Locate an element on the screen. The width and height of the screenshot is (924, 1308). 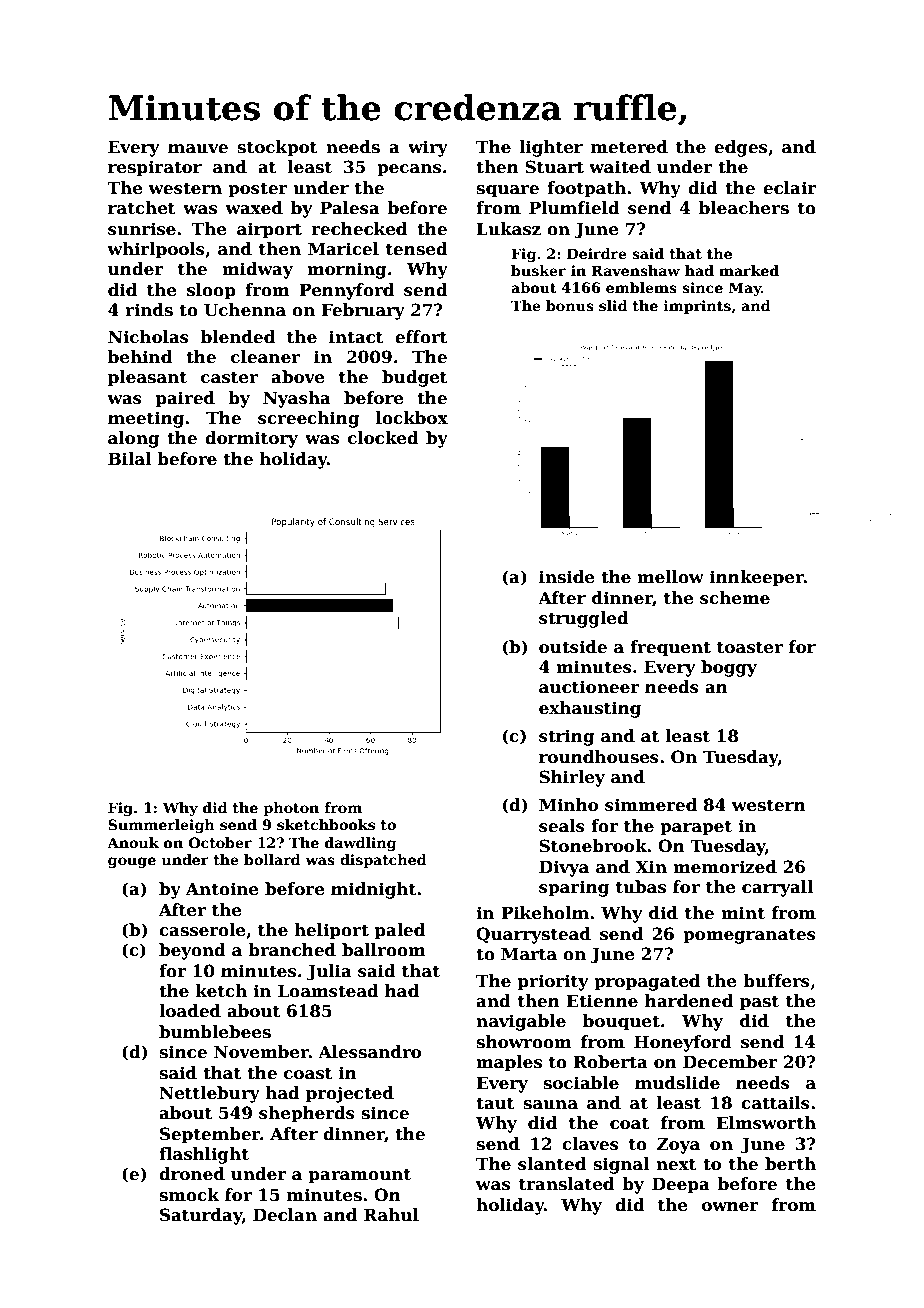
mauve is located at coordinates (198, 149).
